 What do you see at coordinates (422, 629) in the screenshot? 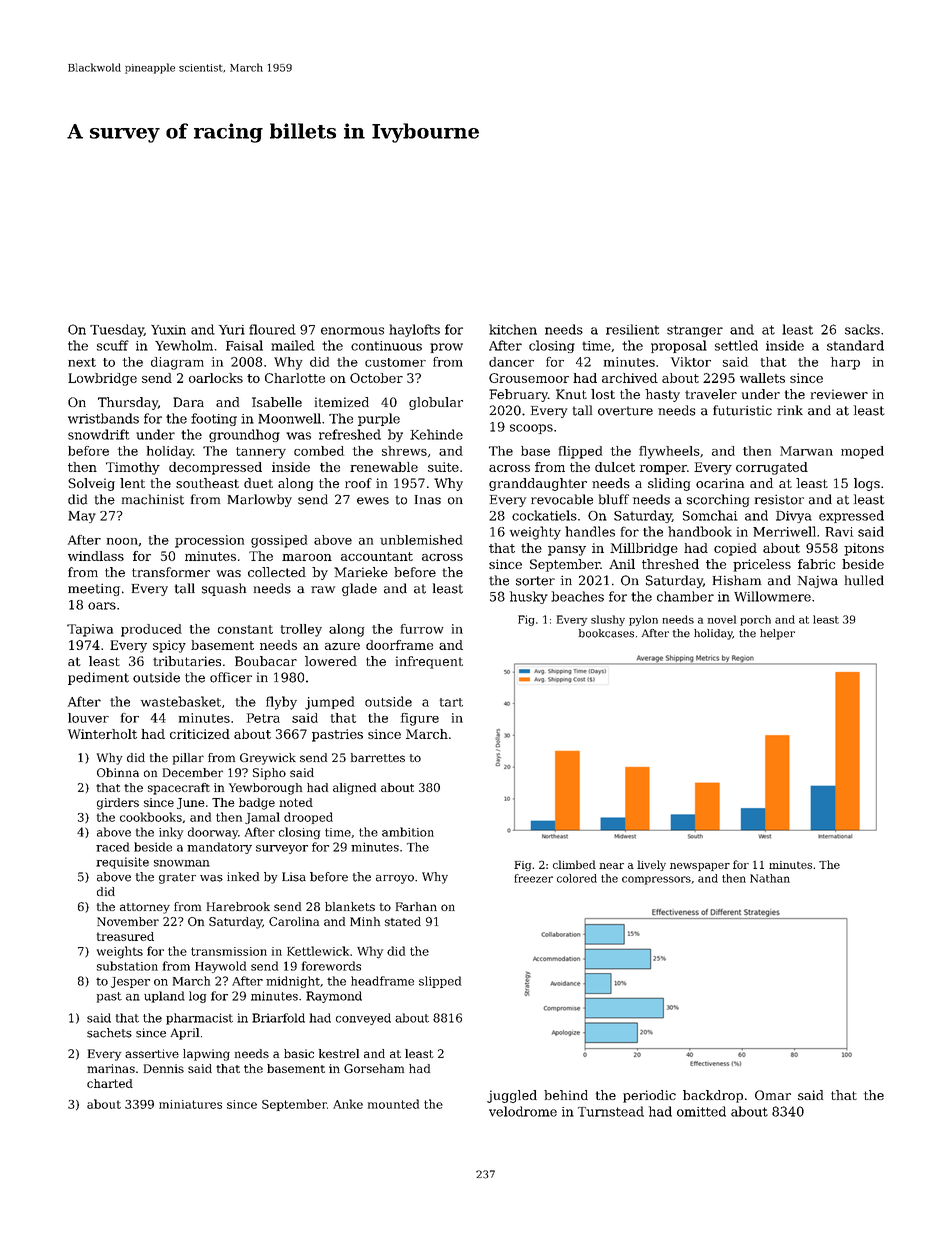
I see `furrow` at bounding box center [422, 629].
